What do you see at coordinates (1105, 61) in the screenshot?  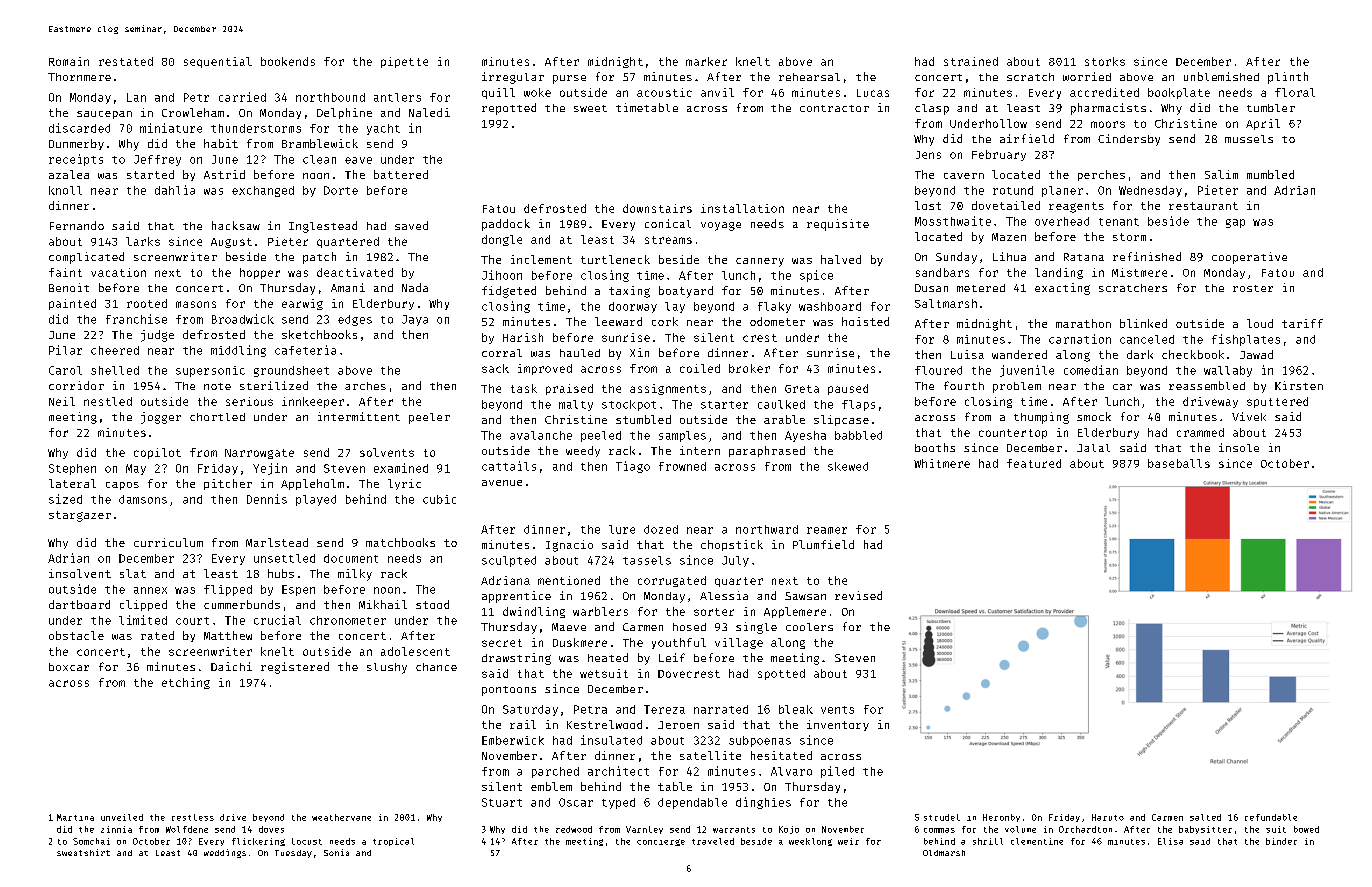 I see `storks` at bounding box center [1105, 61].
